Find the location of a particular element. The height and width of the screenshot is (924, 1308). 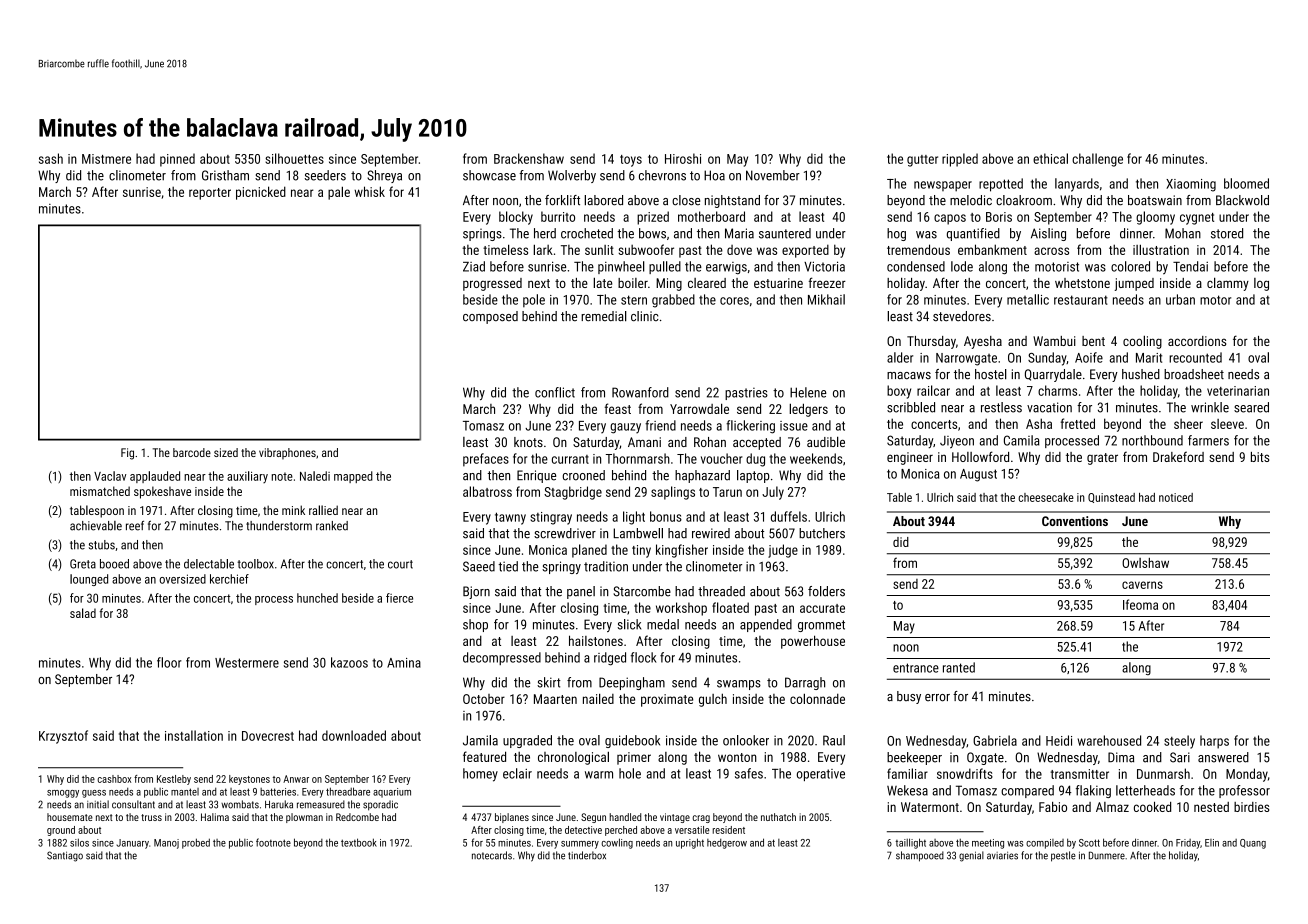

Greta is located at coordinates (83, 564).
